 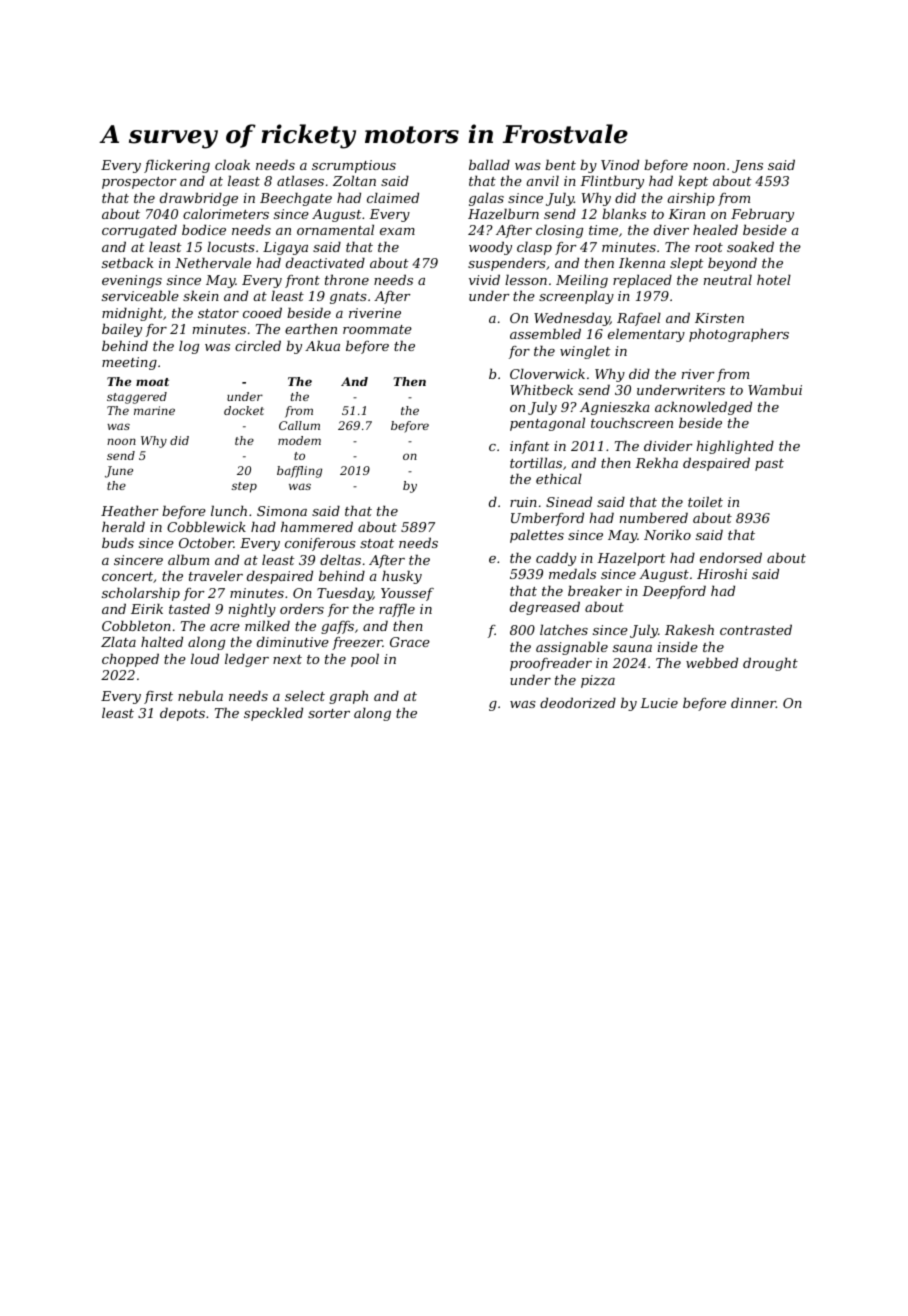 I want to click on raffle, so click(x=397, y=610).
